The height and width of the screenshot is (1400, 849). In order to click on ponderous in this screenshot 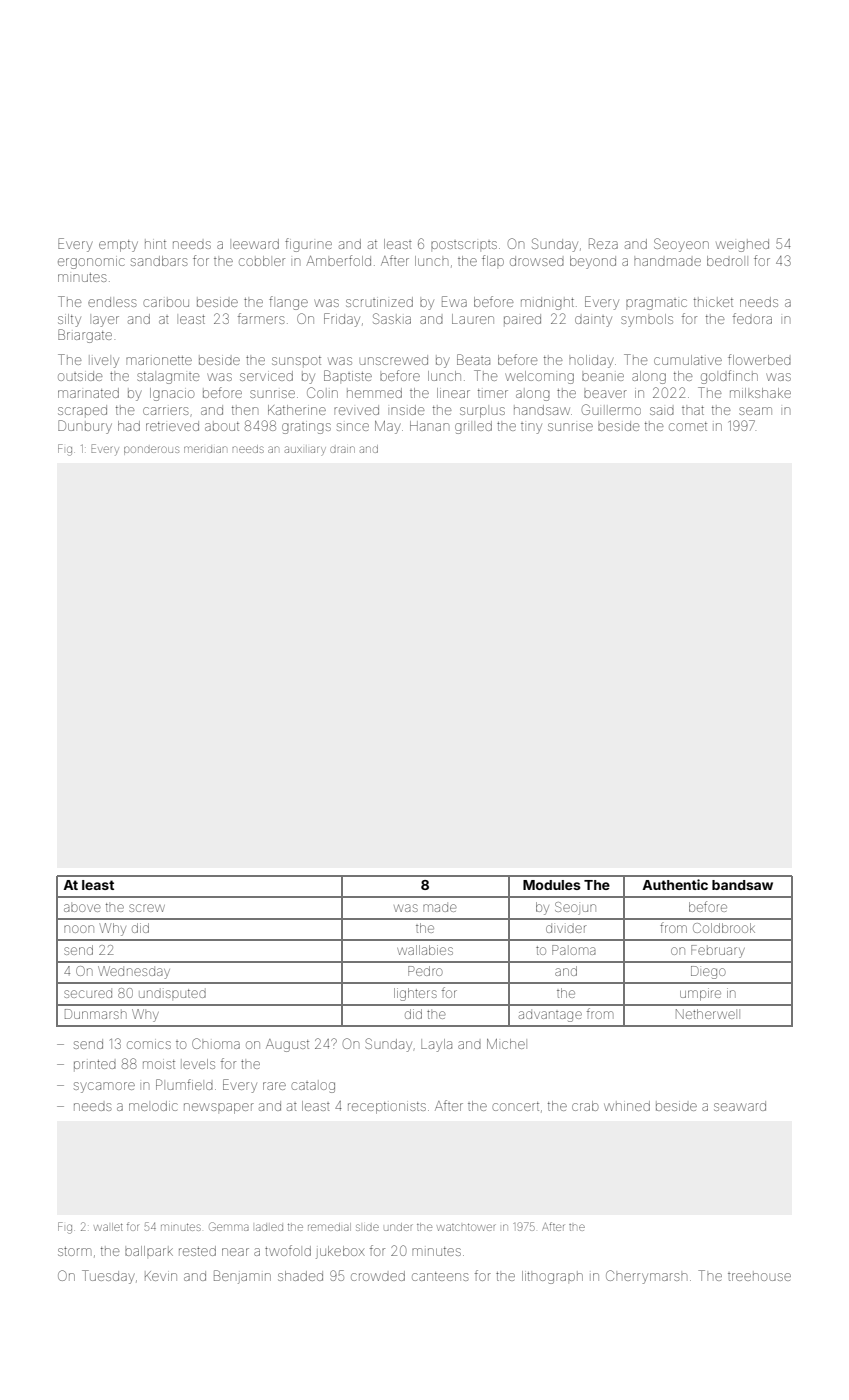, I will do `click(151, 450)`.
